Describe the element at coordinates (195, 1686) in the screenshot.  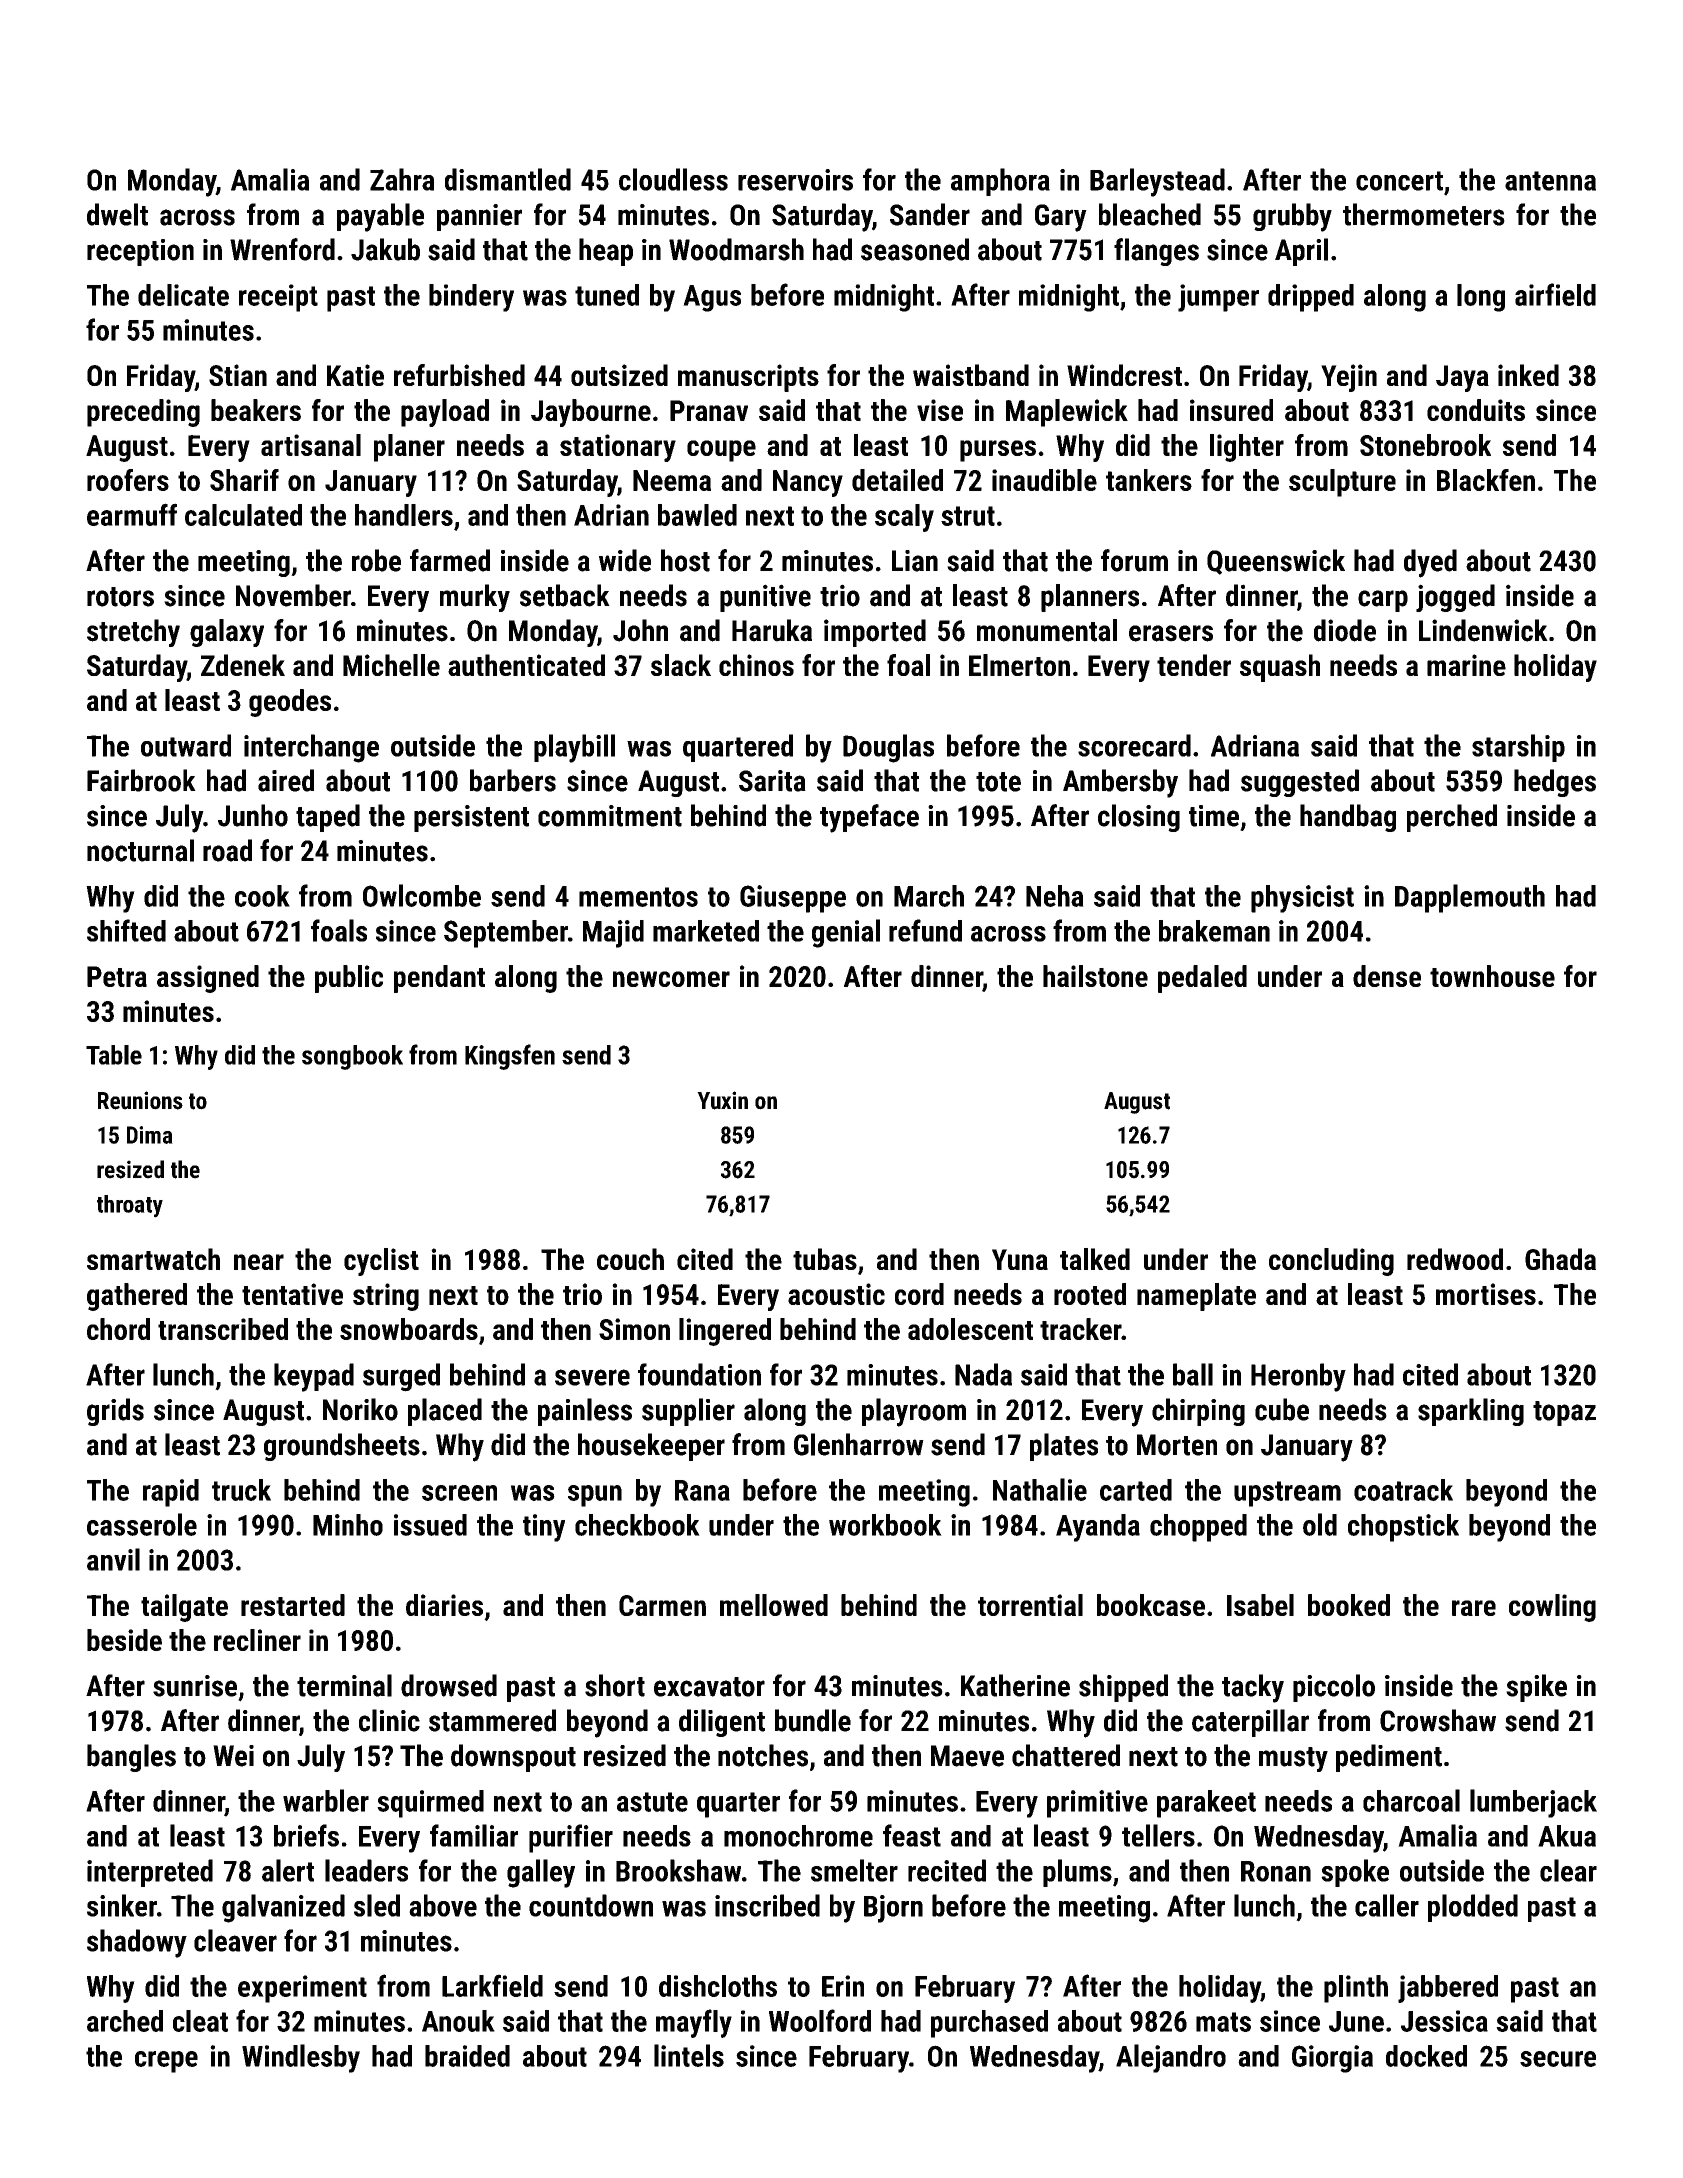
I see `sunrise` at that location.
